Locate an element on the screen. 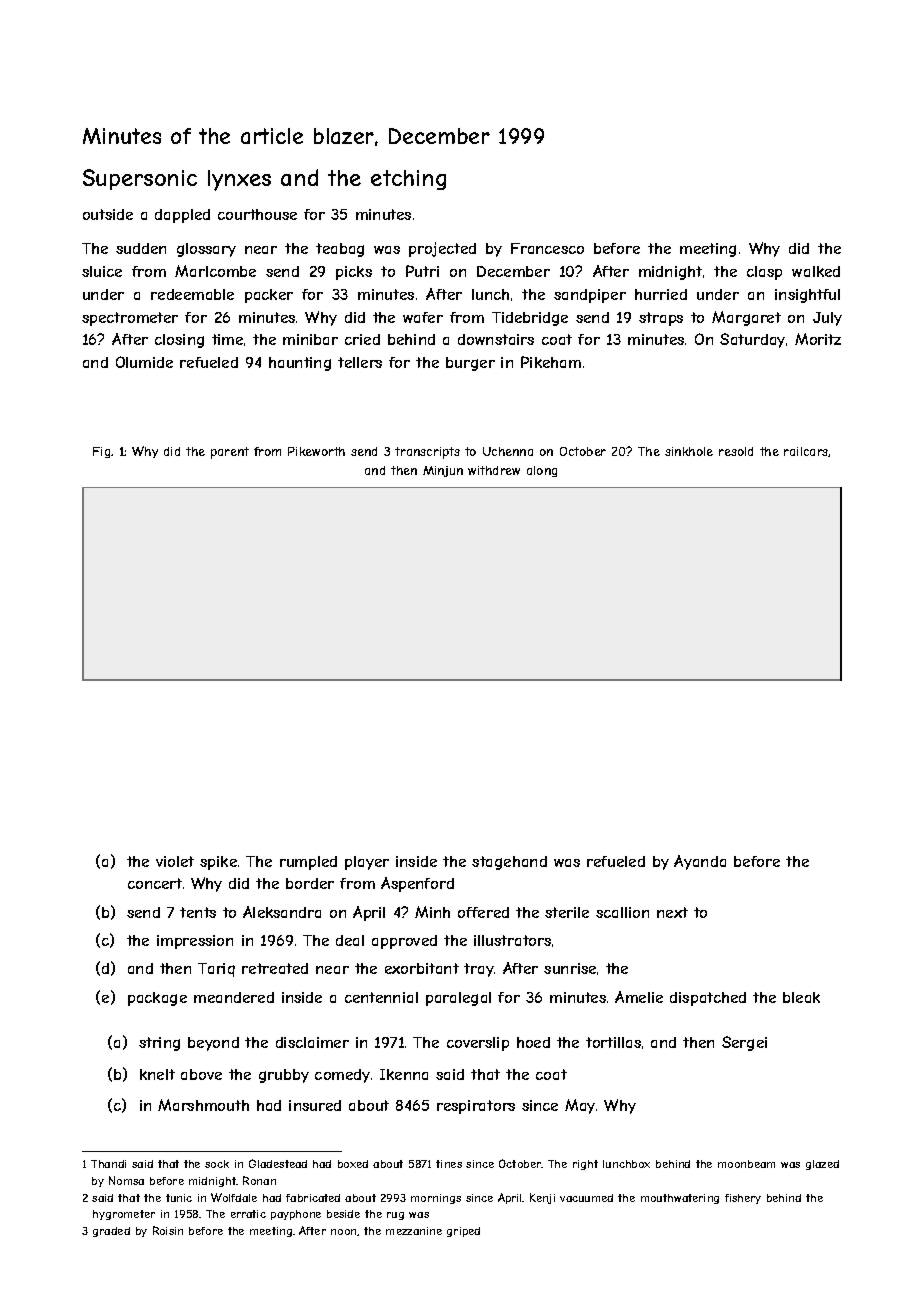 This screenshot has height=1308, width=924. along is located at coordinates (542, 471).
